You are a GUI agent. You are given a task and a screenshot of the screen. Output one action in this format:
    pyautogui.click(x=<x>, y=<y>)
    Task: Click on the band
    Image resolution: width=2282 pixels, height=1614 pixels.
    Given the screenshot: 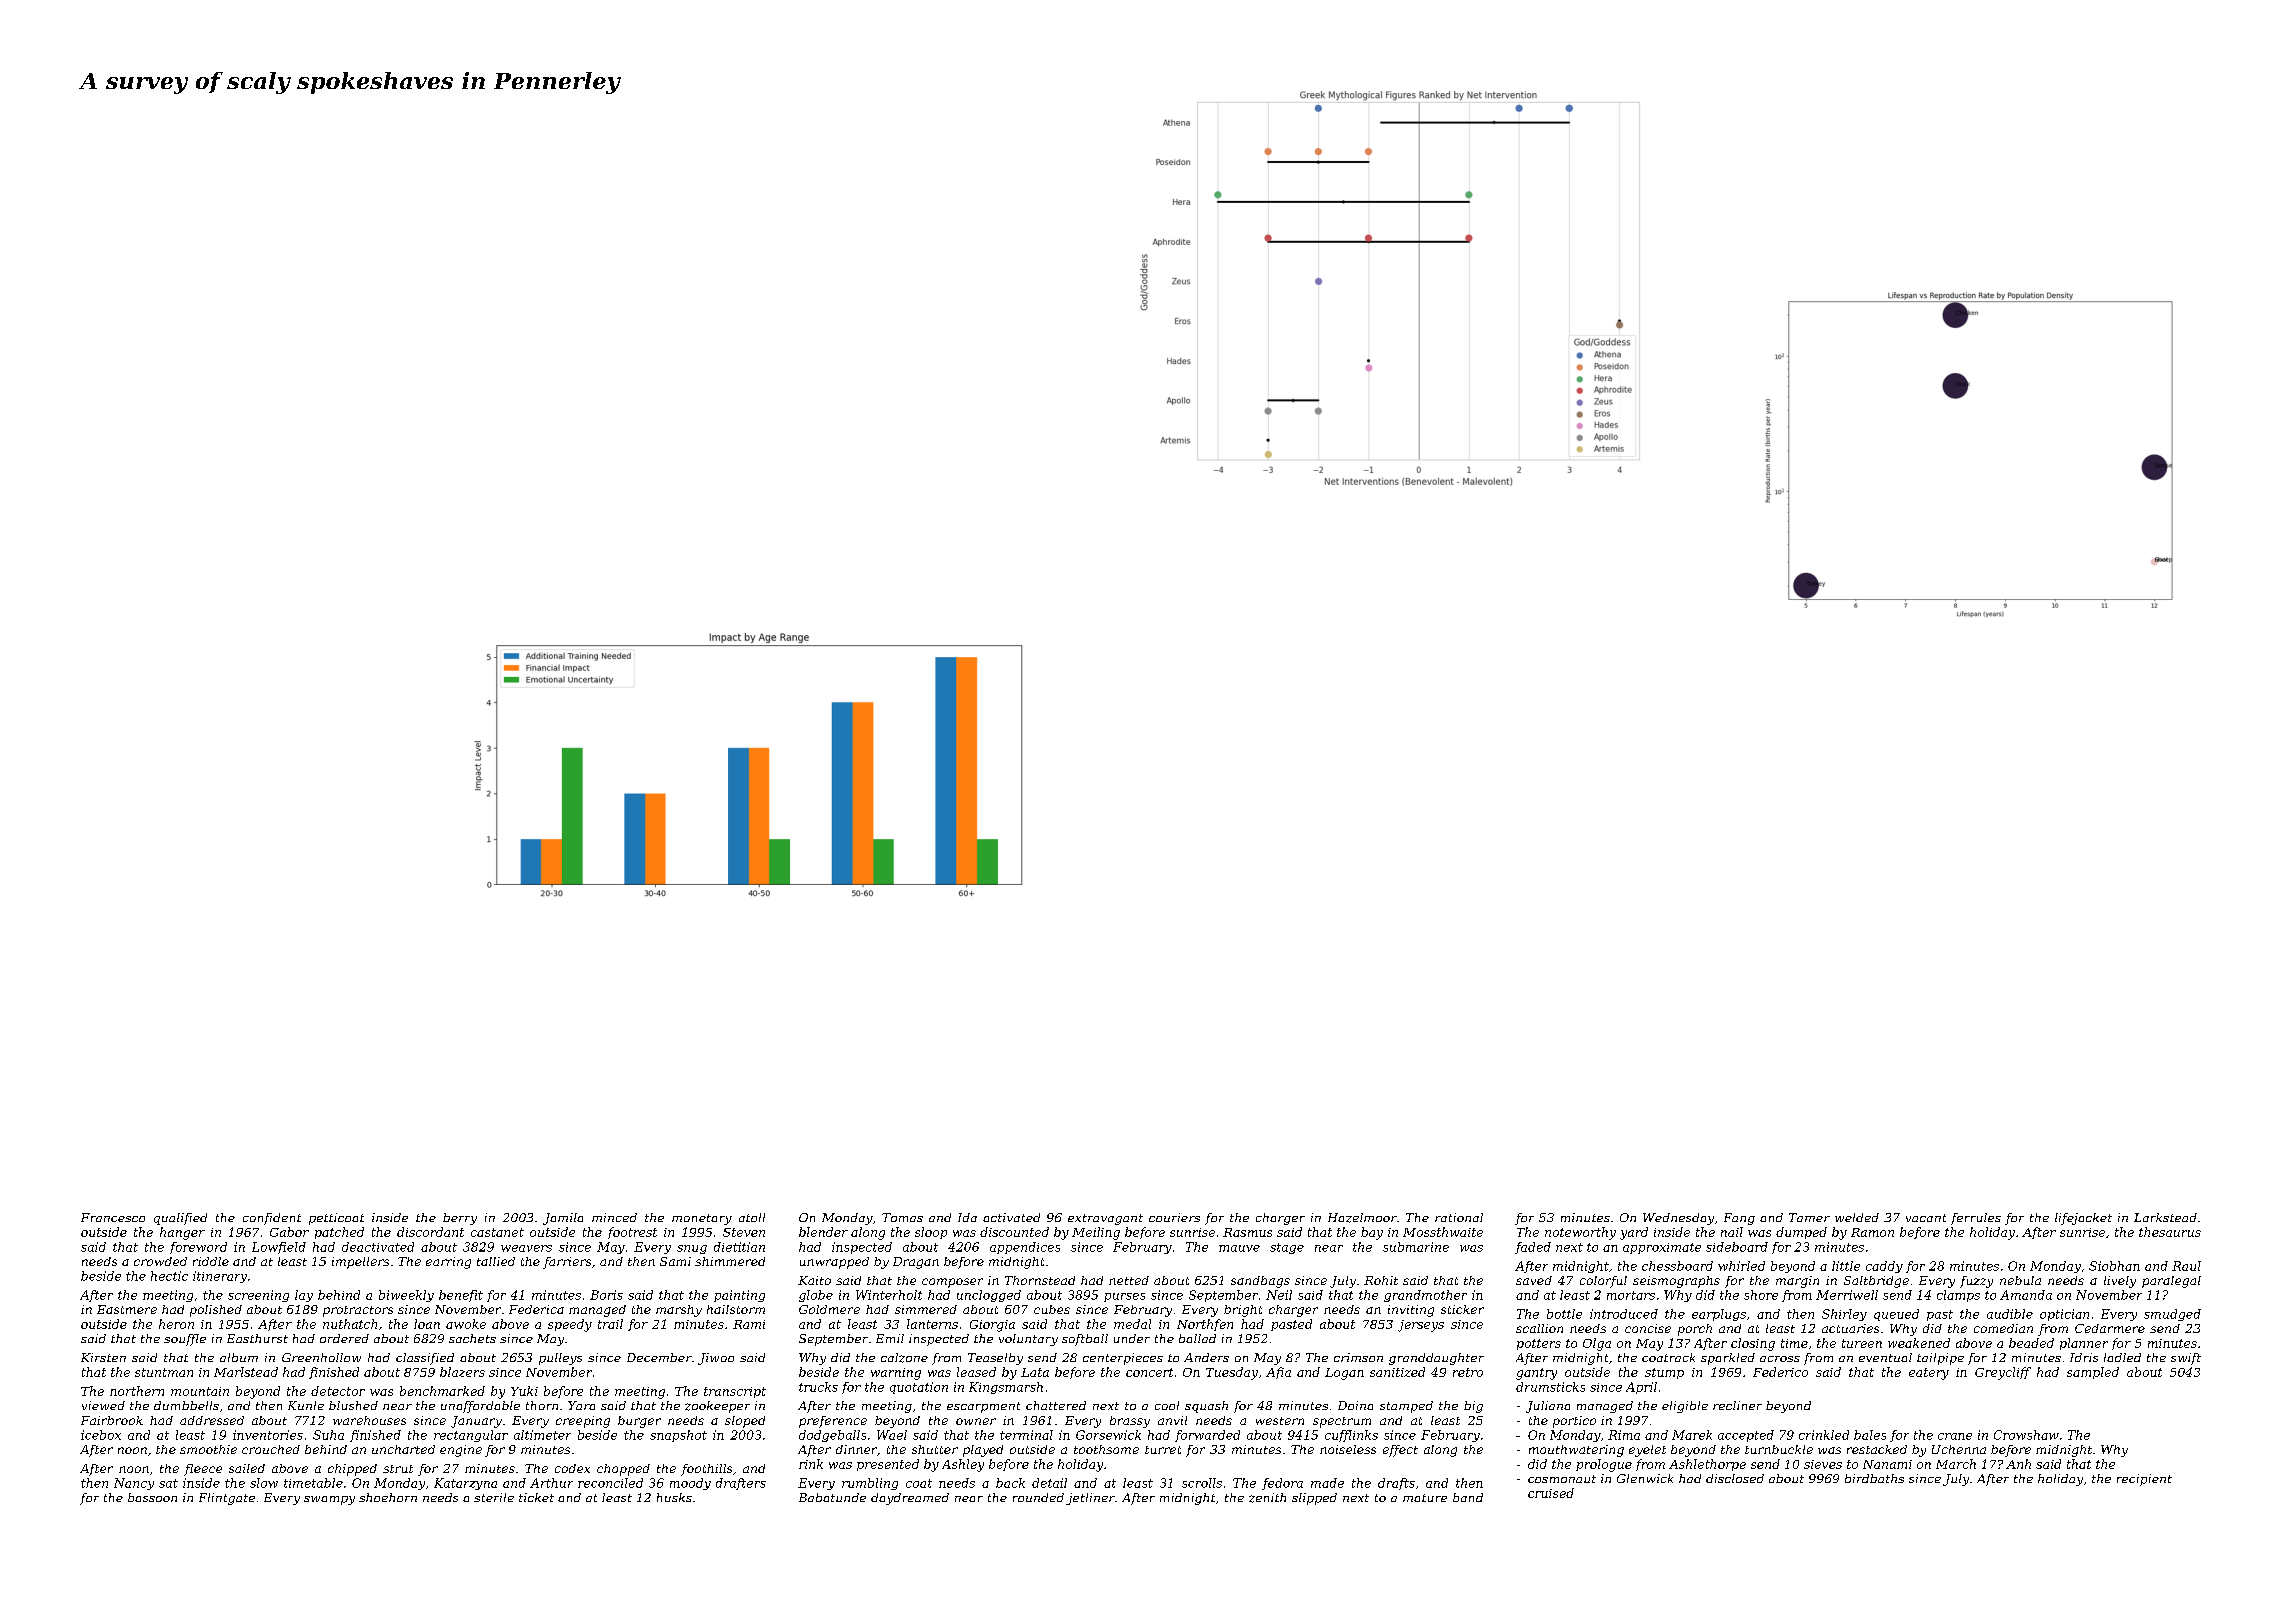 What is the action you would take?
    pyautogui.click(x=1468, y=1497)
